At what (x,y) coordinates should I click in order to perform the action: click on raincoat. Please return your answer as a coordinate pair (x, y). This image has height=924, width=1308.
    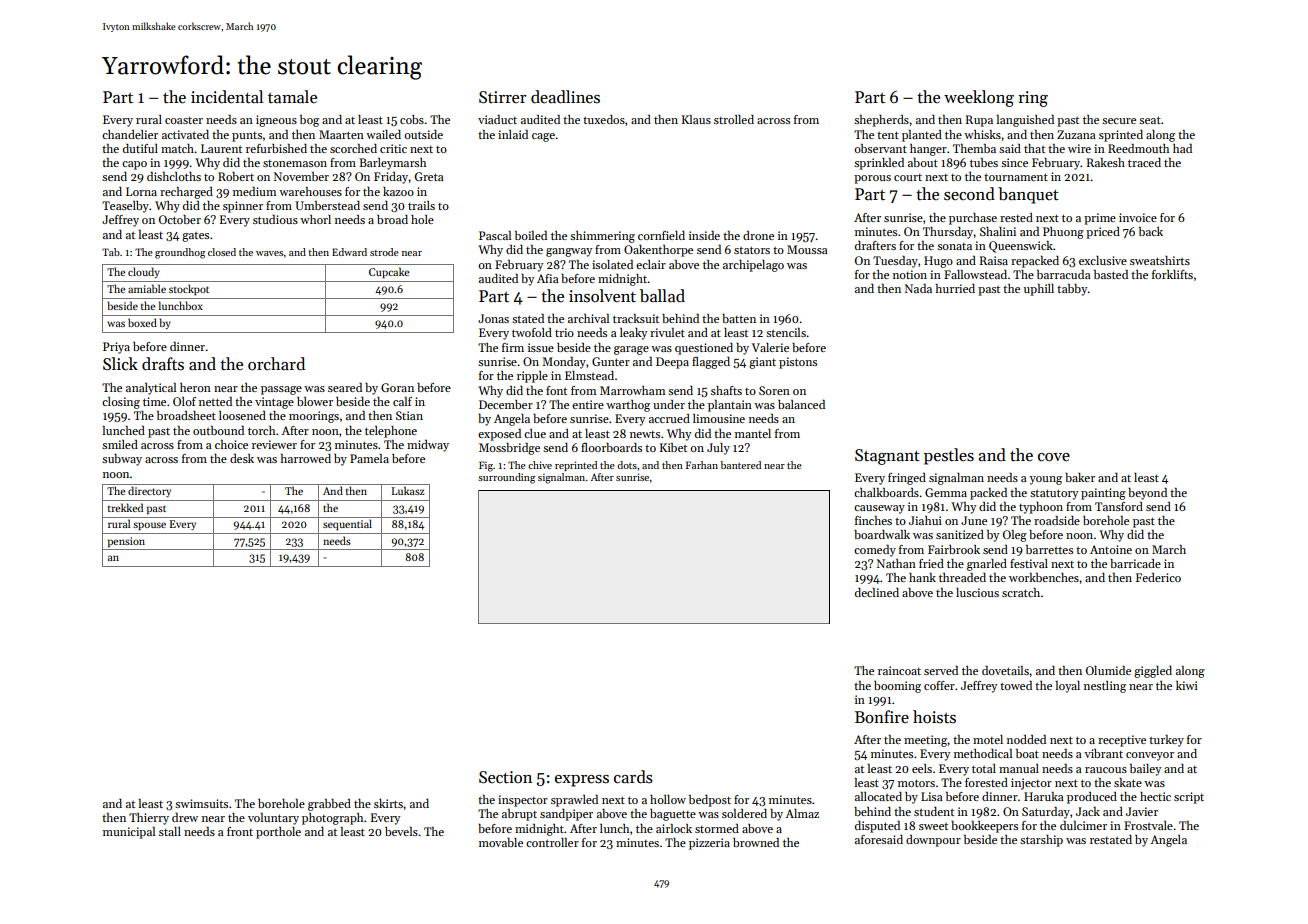
    Looking at the image, I should click on (899, 670).
